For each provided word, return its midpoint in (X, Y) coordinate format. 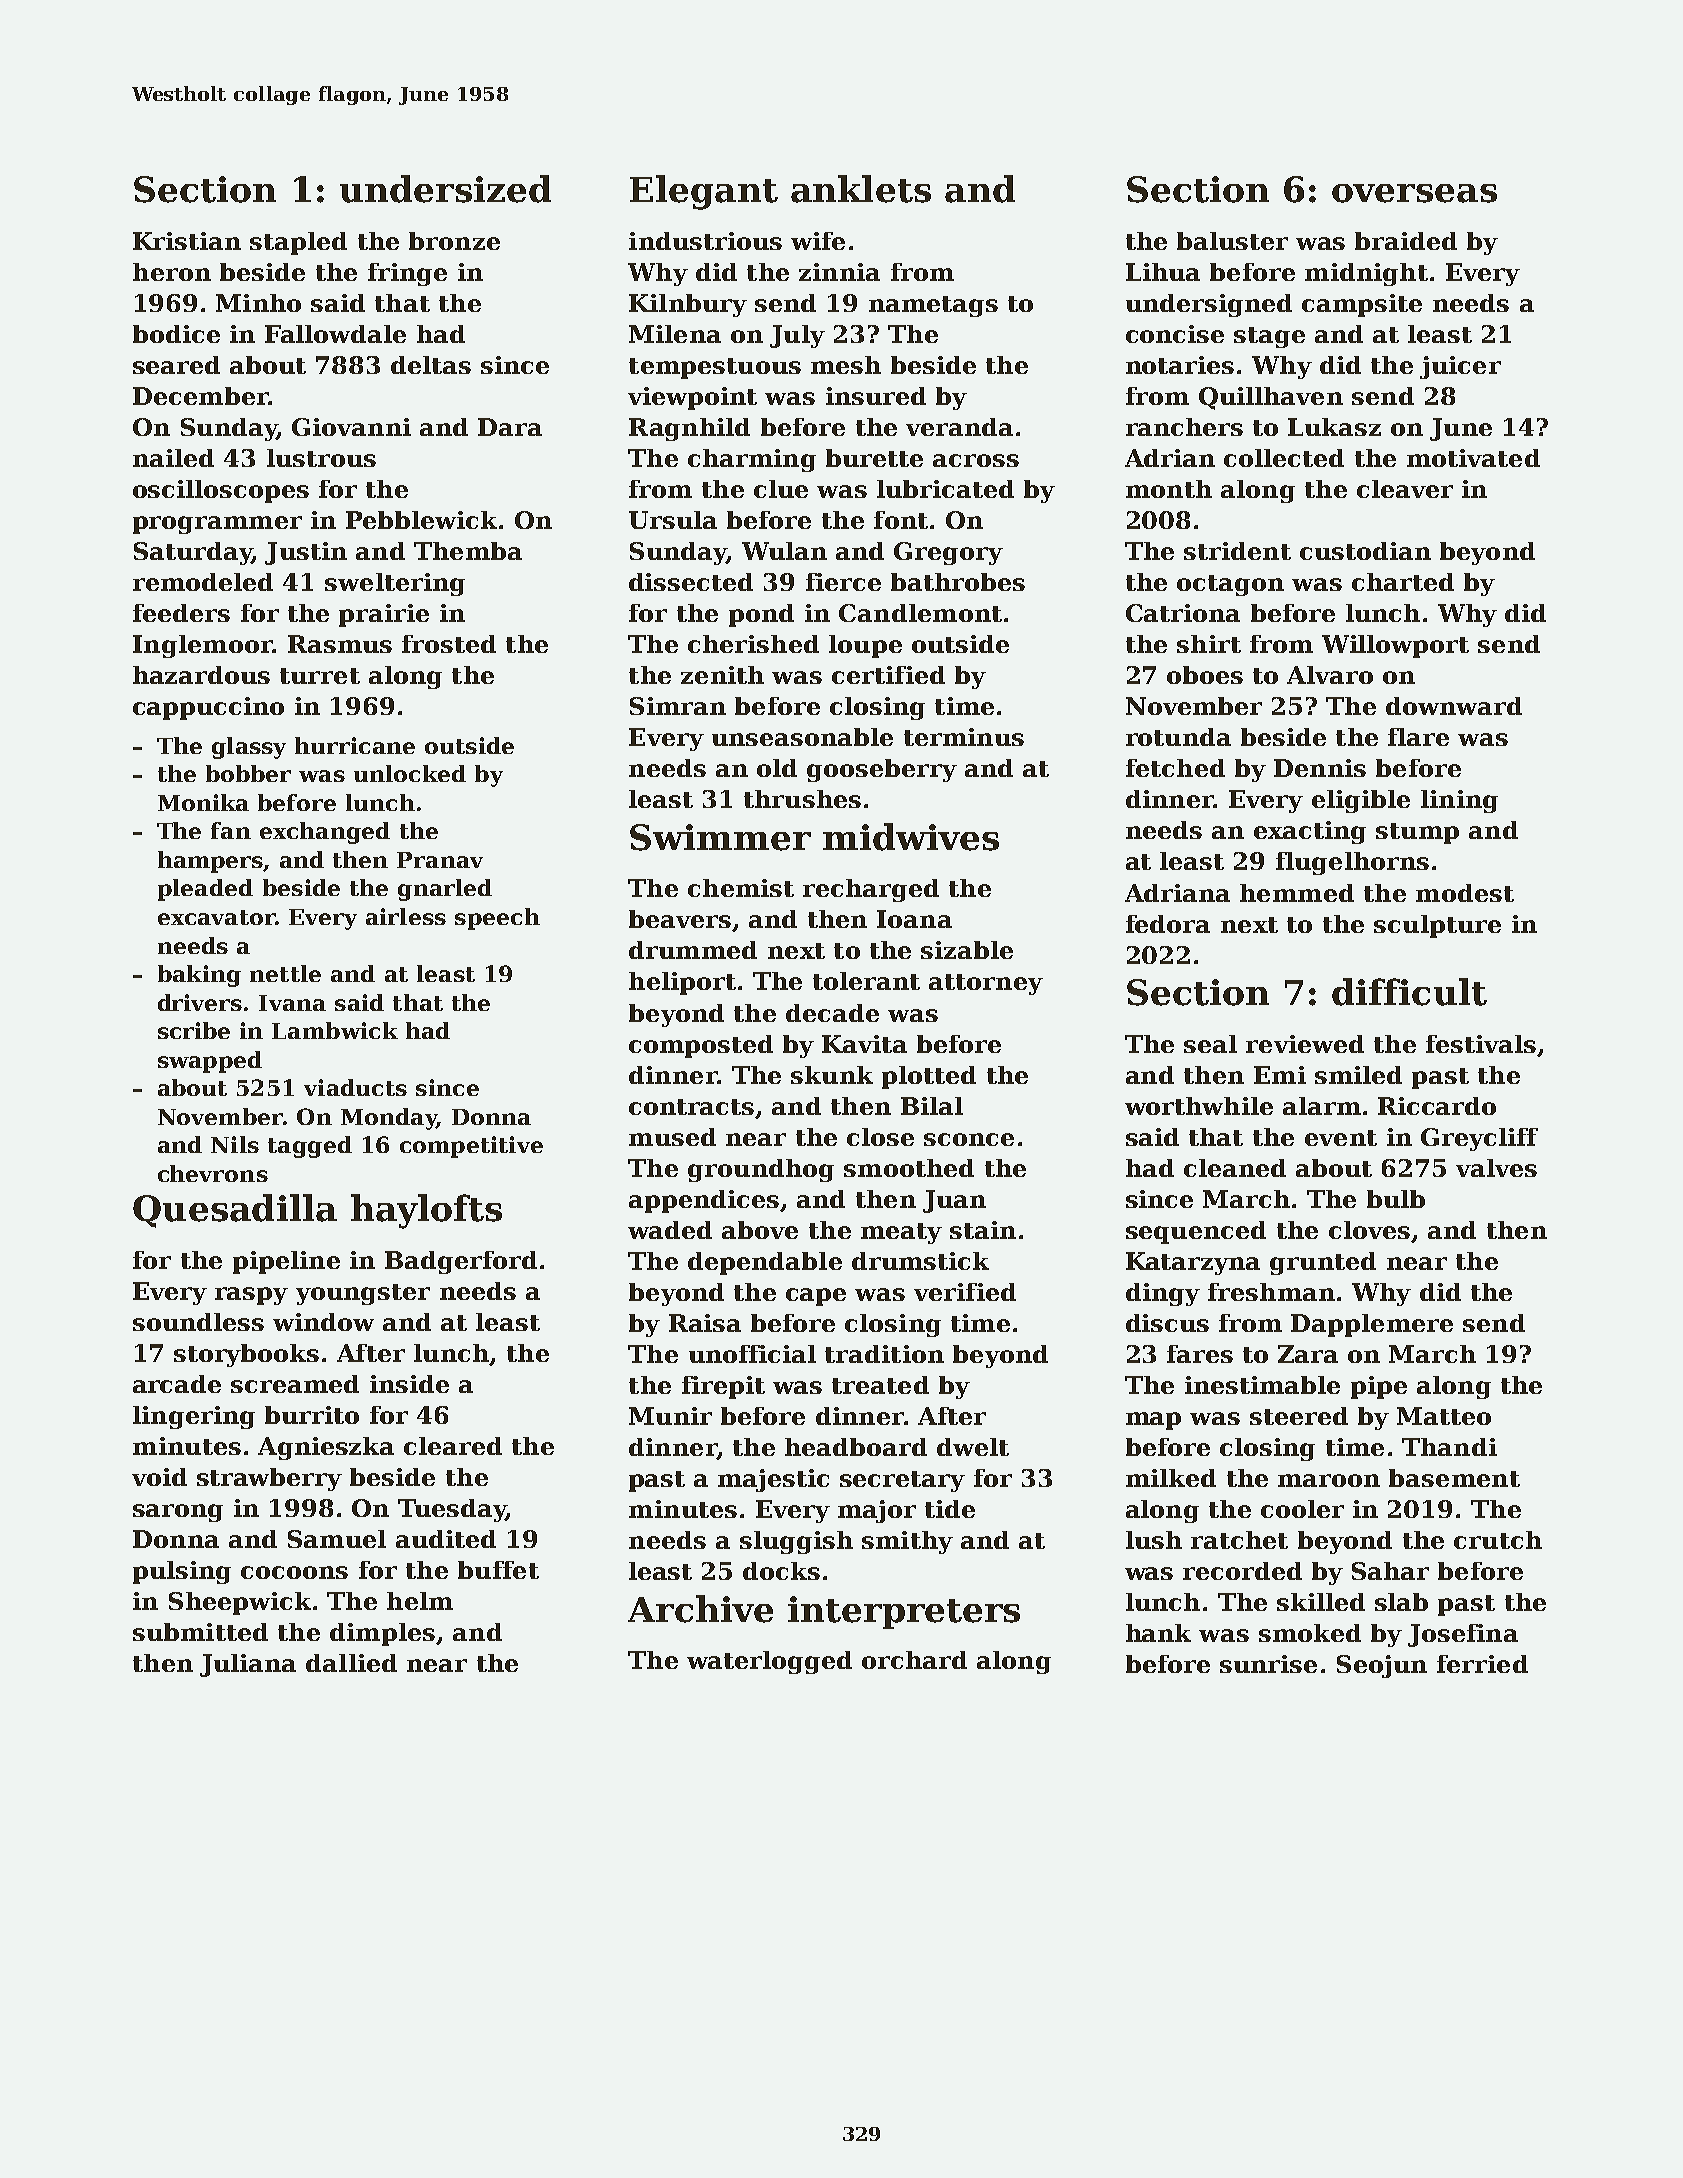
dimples (382, 1634)
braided (1406, 241)
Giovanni (351, 427)
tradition (884, 1354)
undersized (445, 189)
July (797, 336)
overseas (1414, 193)
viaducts (355, 1087)
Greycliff (1479, 1139)
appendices (704, 1201)
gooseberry (882, 770)
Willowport (1395, 646)
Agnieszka (326, 1448)
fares (1200, 1354)
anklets (861, 189)
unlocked (410, 773)
